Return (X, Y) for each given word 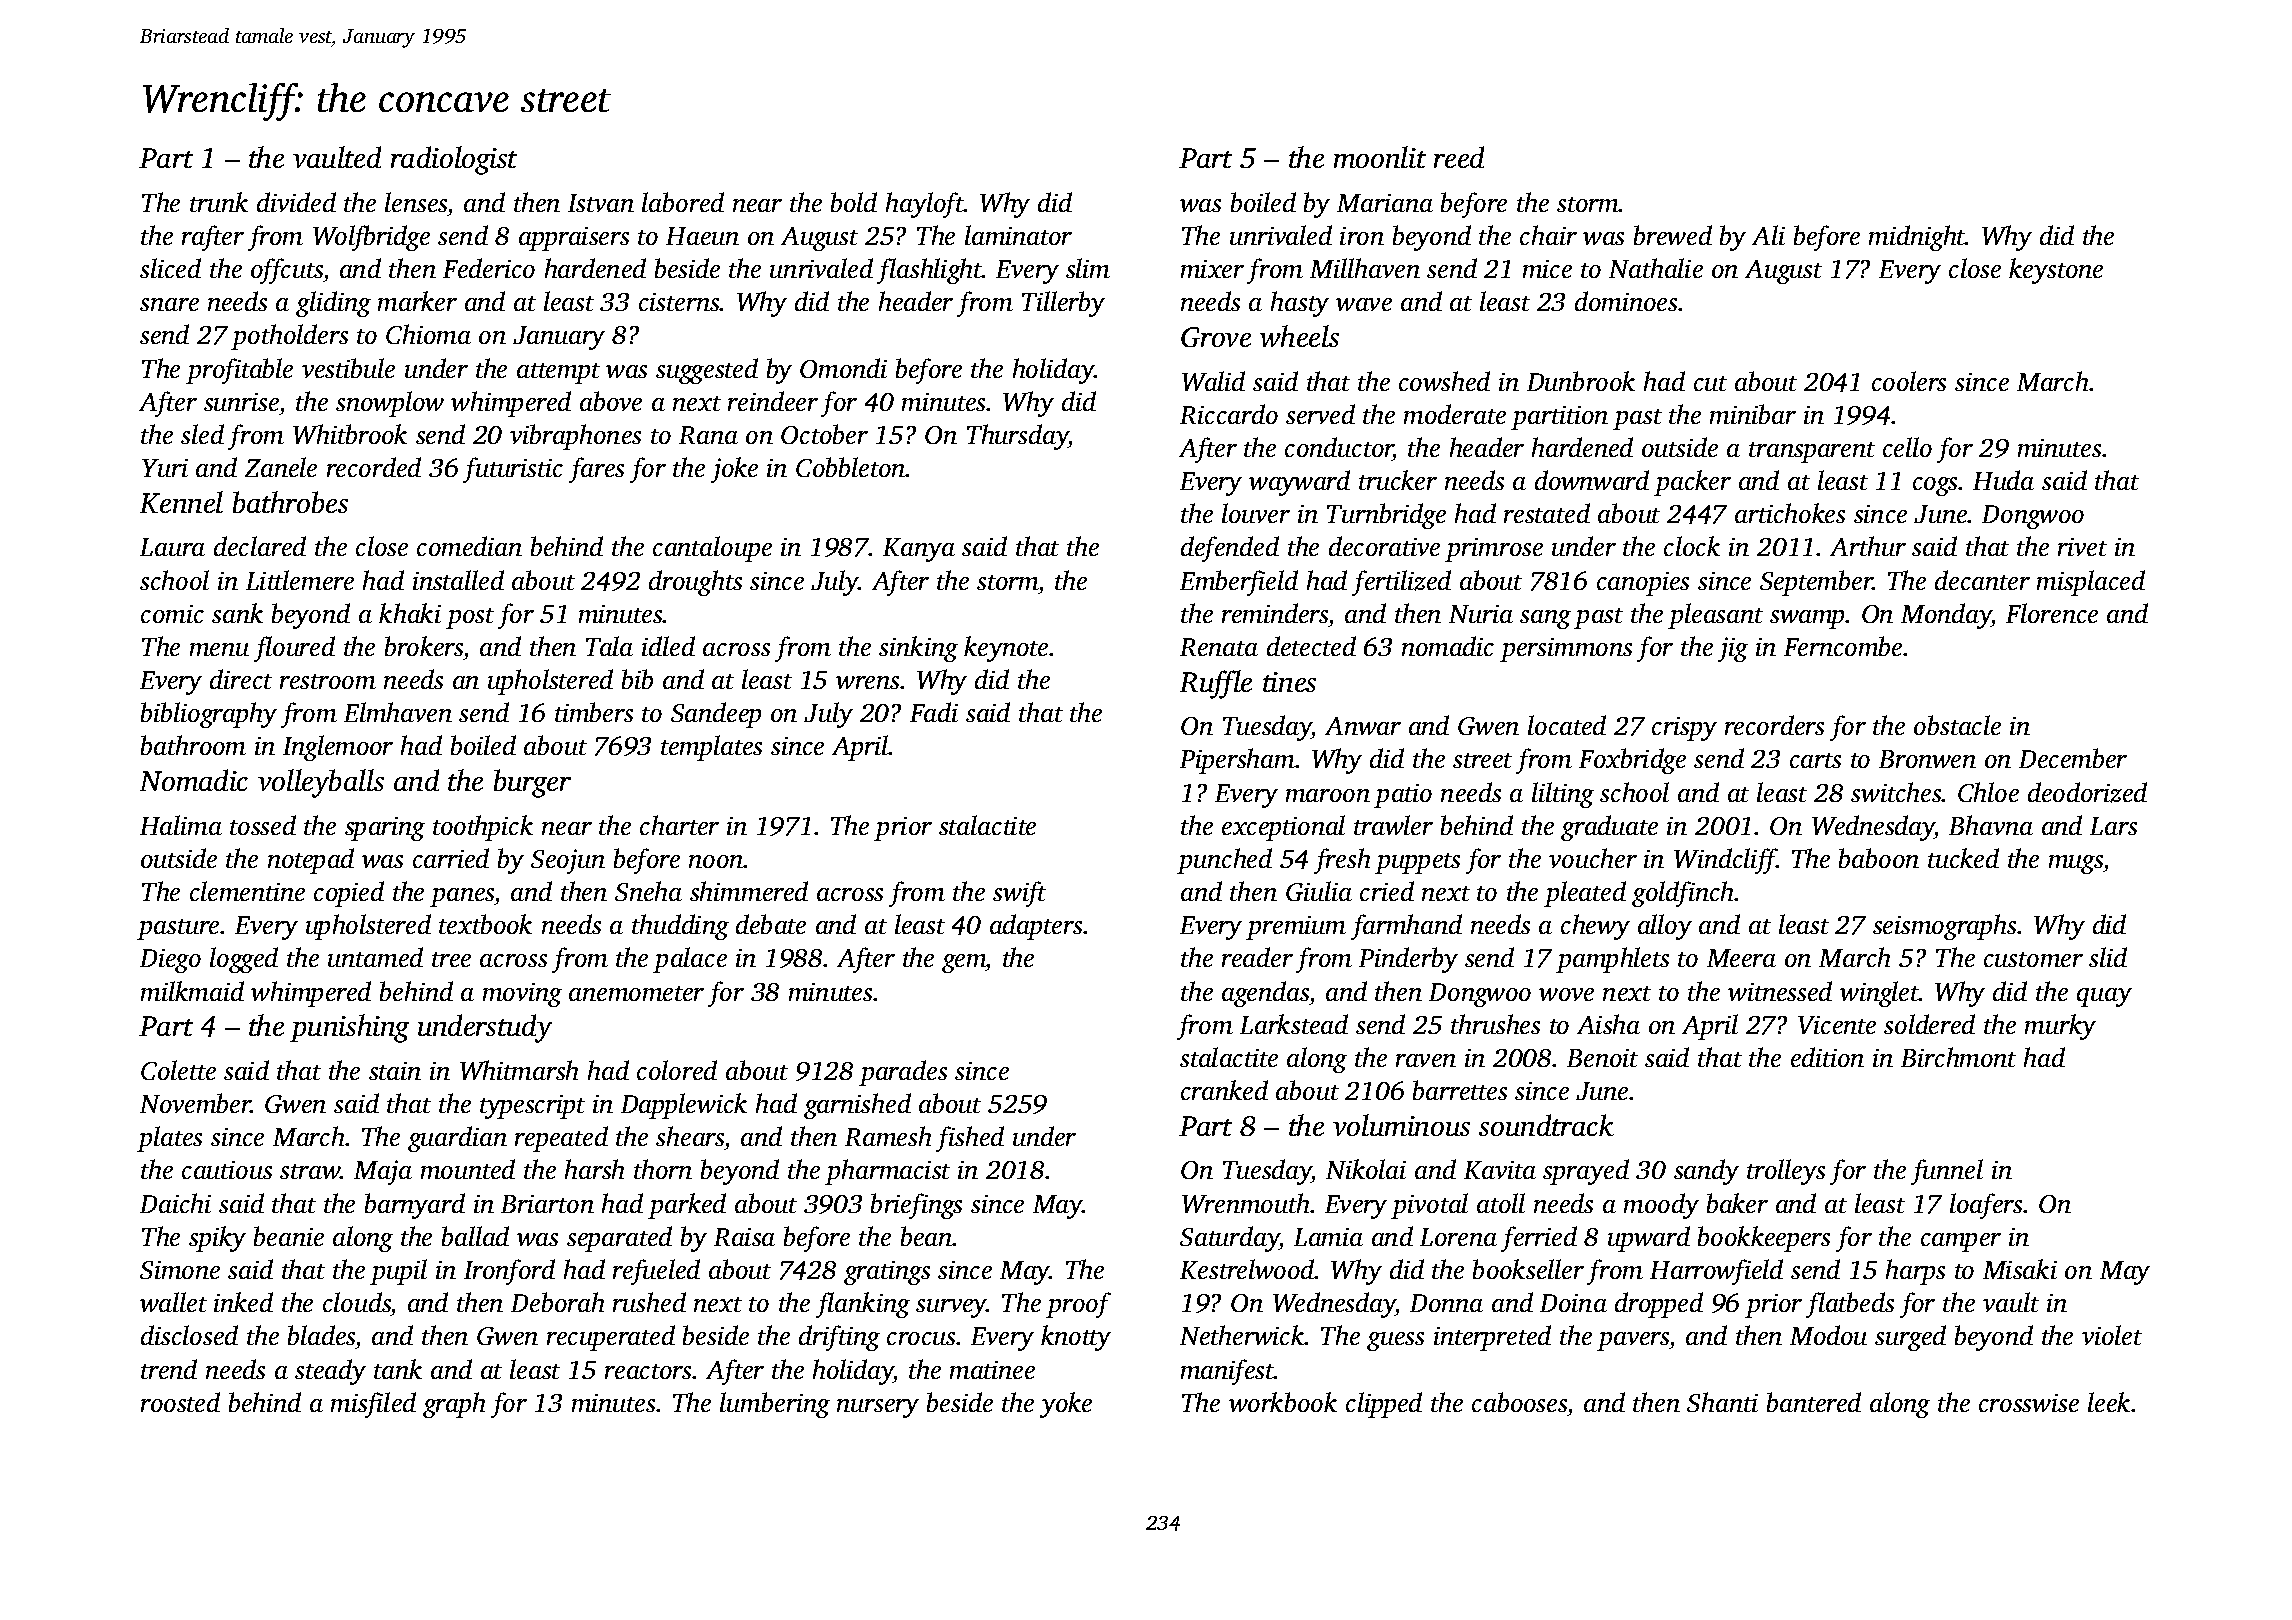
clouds (357, 1302)
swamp (1808, 619)
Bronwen (1927, 759)
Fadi (934, 712)
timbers (594, 712)
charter (679, 825)
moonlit (1380, 157)
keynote (1006, 649)
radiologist (454, 160)
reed (1459, 157)
